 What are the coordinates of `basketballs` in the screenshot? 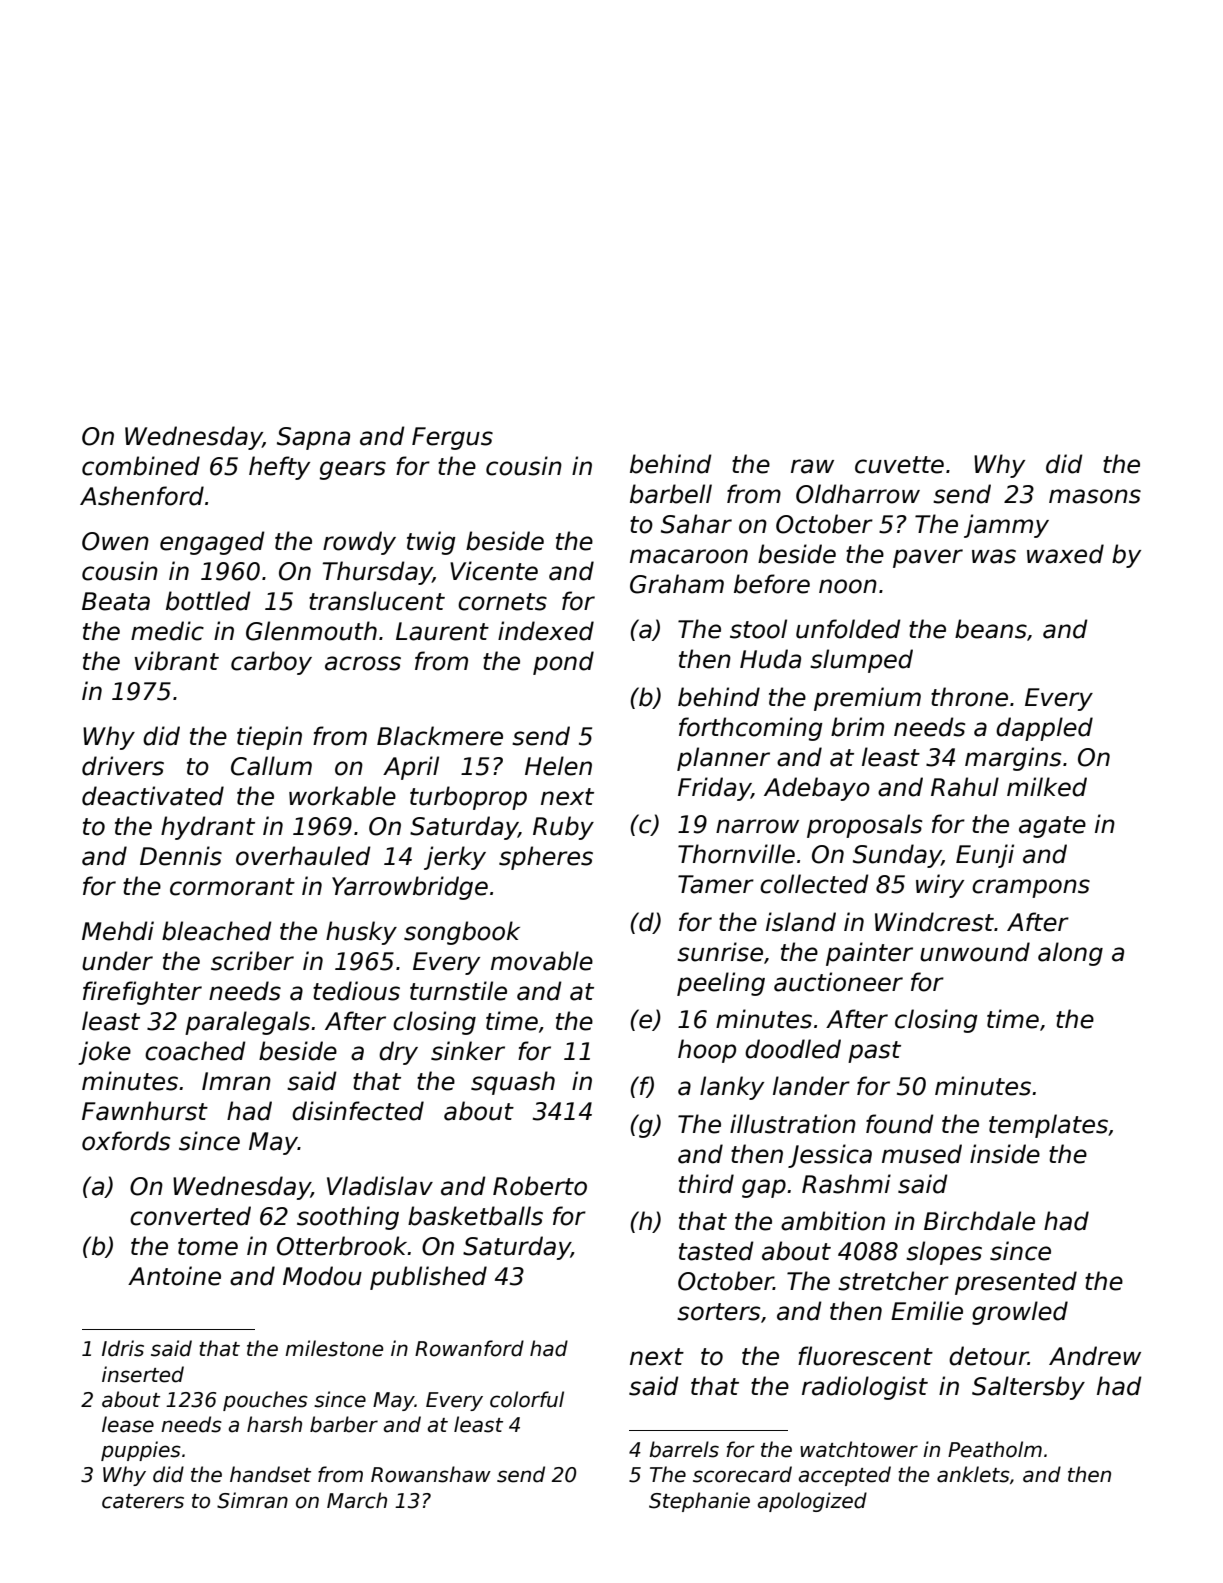 It's located at (475, 1216).
